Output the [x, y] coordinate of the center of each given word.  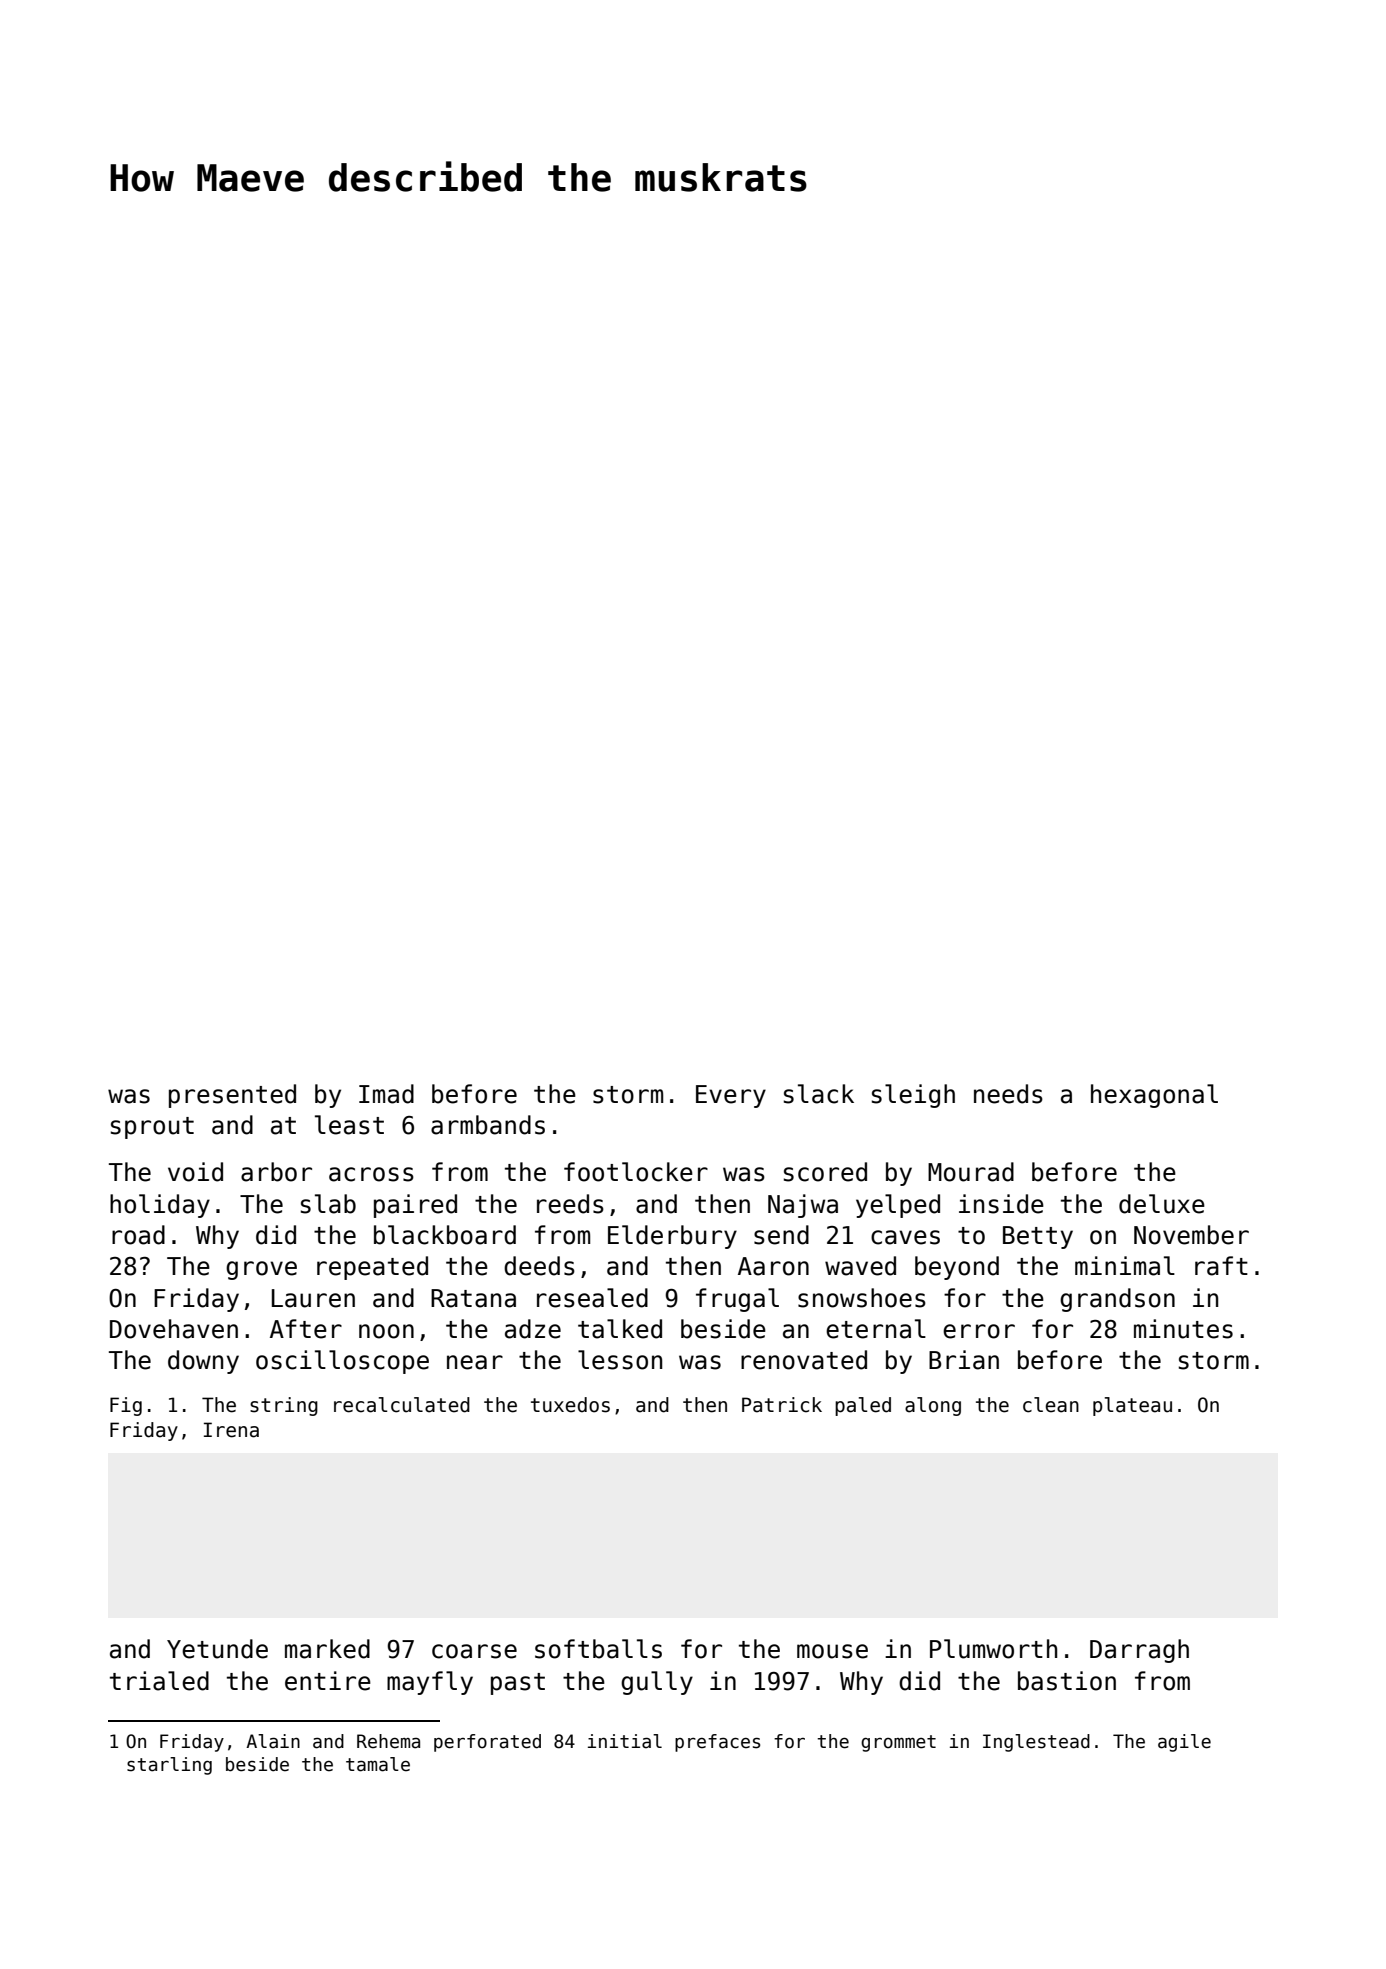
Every [731, 1096]
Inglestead [1036, 1743]
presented [232, 1096]
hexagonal [1154, 1096]
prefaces [717, 1743]
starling [169, 1766]
